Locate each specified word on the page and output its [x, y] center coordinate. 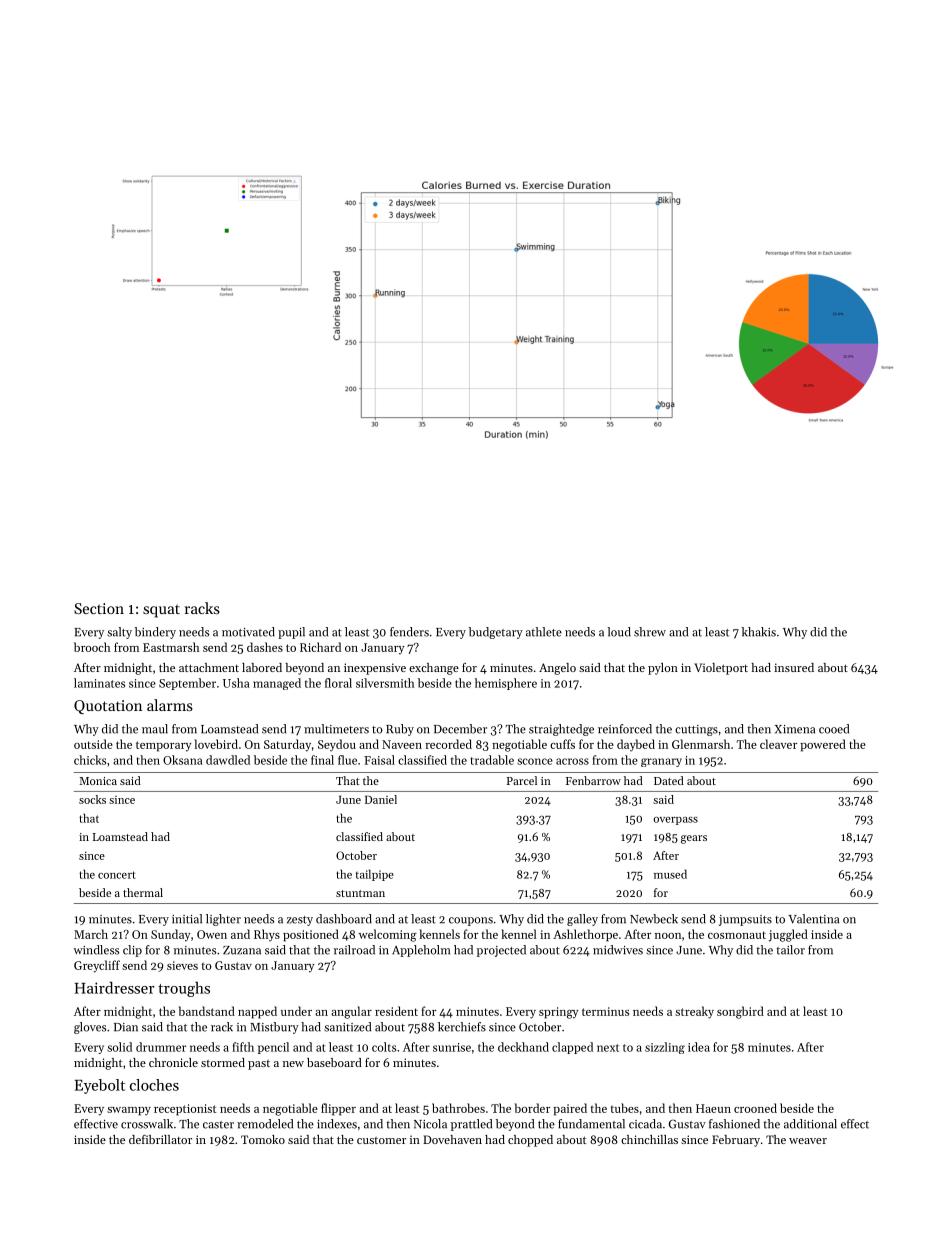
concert [117, 875]
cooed [834, 729]
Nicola [430, 1124]
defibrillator [160, 1139]
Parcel [522, 780]
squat [161, 611]
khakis [759, 632]
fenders [409, 632]
